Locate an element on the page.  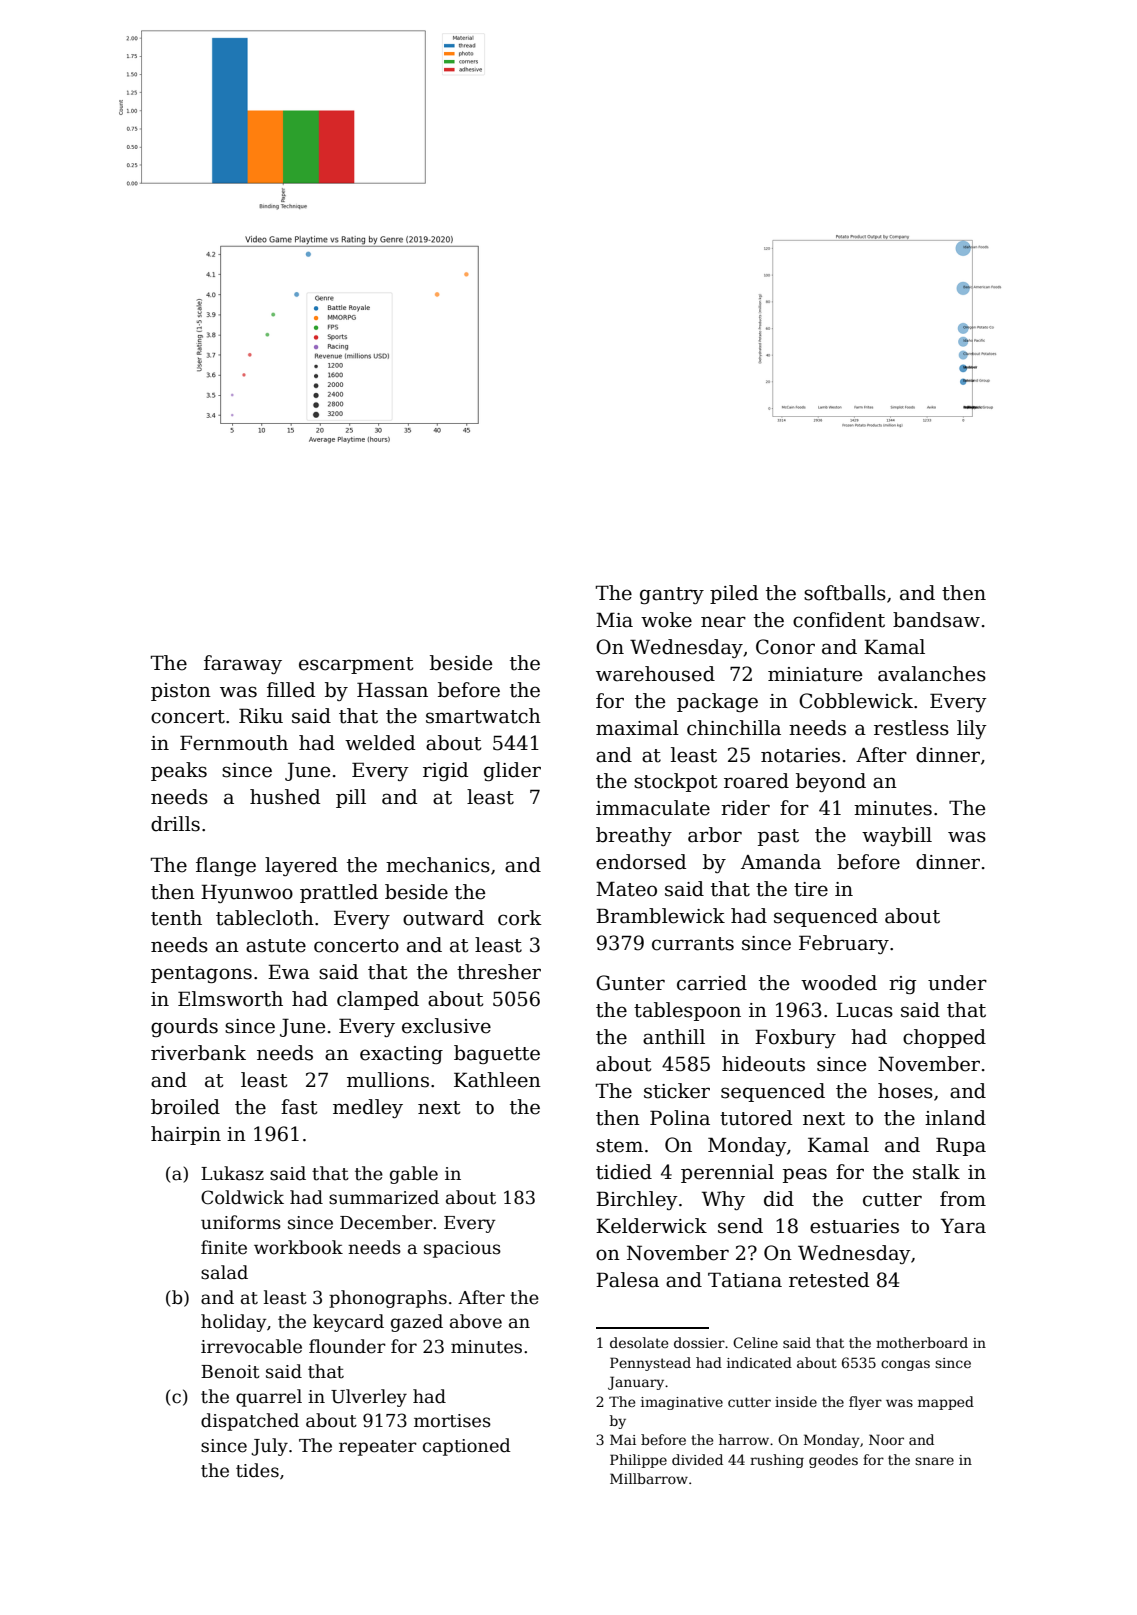
salad is located at coordinates (224, 1272).
